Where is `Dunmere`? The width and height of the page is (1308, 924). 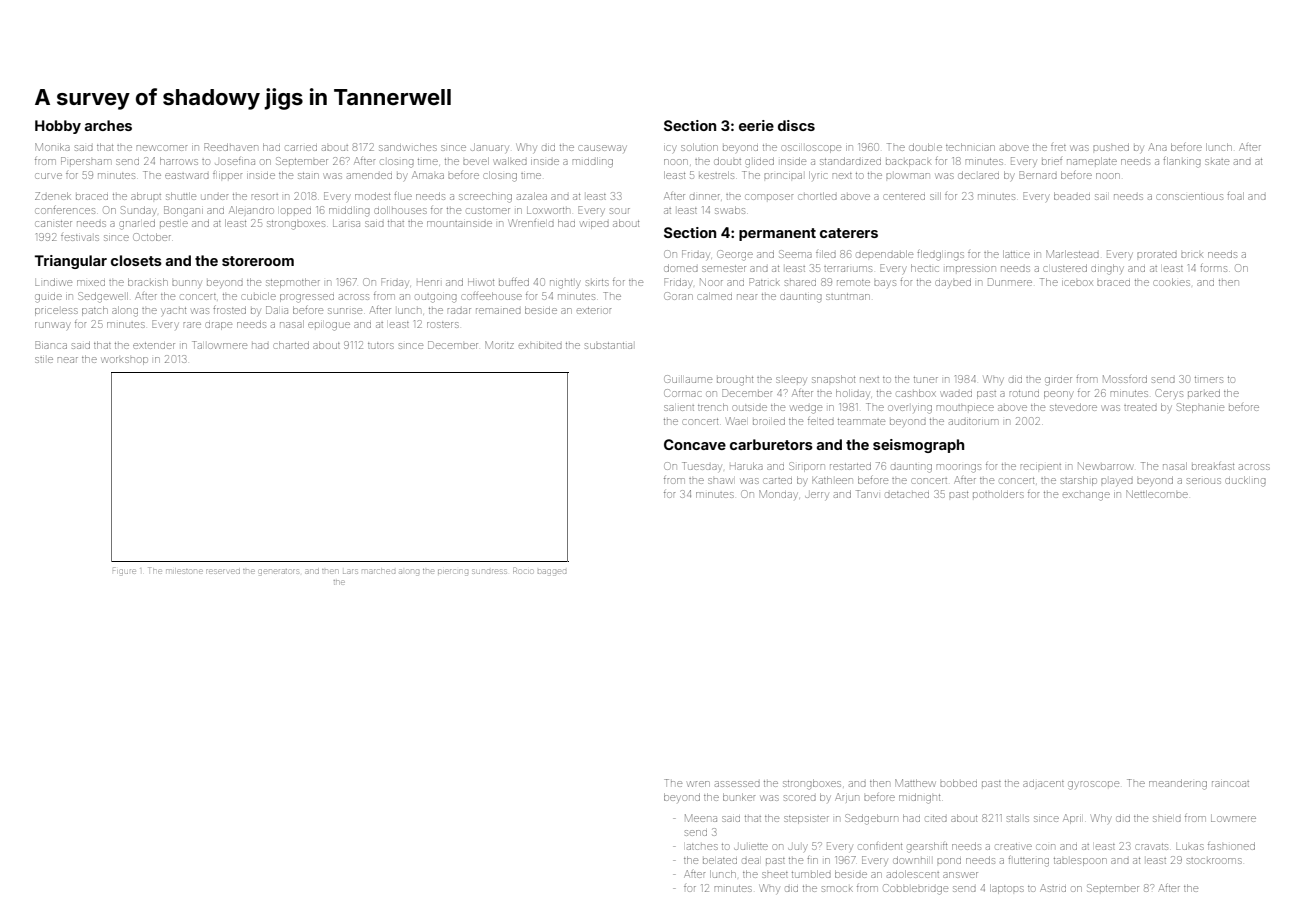 Dunmere is located at coordinates (1010, 282).
